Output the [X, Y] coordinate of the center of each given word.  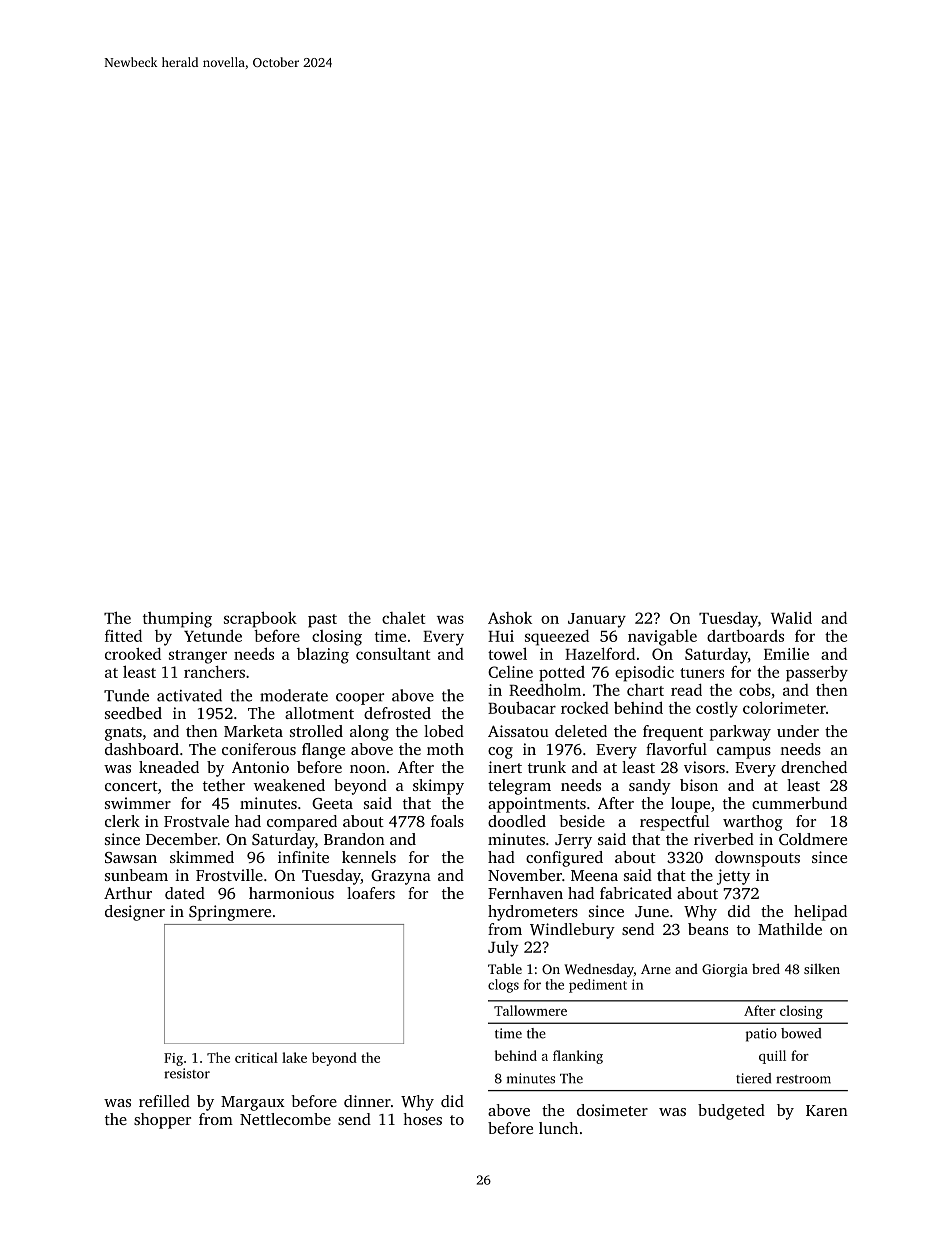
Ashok [510, 618]
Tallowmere [530, 1010]
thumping [177, 620]
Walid [791, 617]
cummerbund [799, 803]
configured [564, 859]
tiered [753, 1078]
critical [256, 1057]
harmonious [291, 893]
